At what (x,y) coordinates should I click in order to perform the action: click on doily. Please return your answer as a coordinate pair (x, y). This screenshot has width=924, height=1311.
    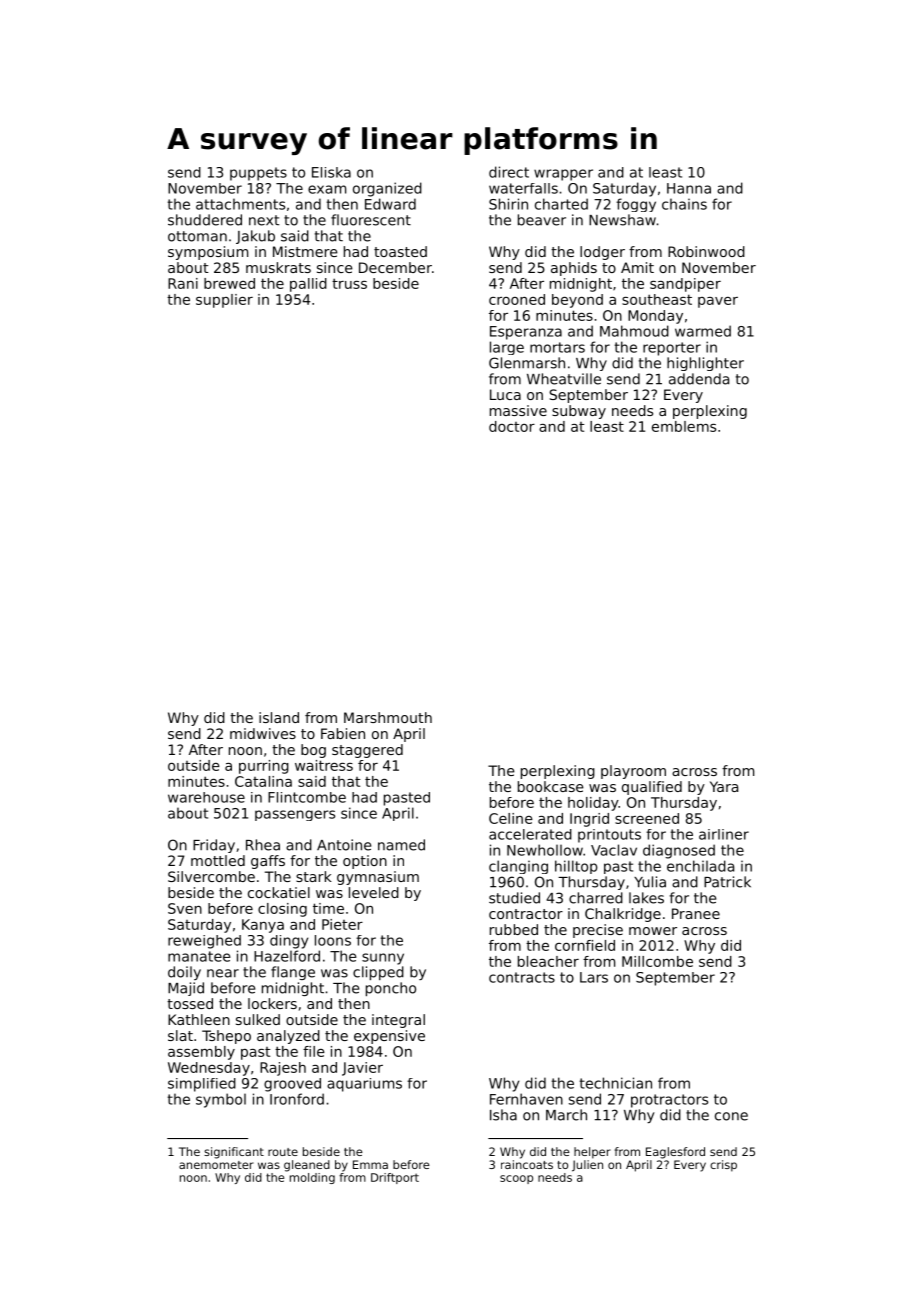
    Looking at the image, I should click on (184, 973).
